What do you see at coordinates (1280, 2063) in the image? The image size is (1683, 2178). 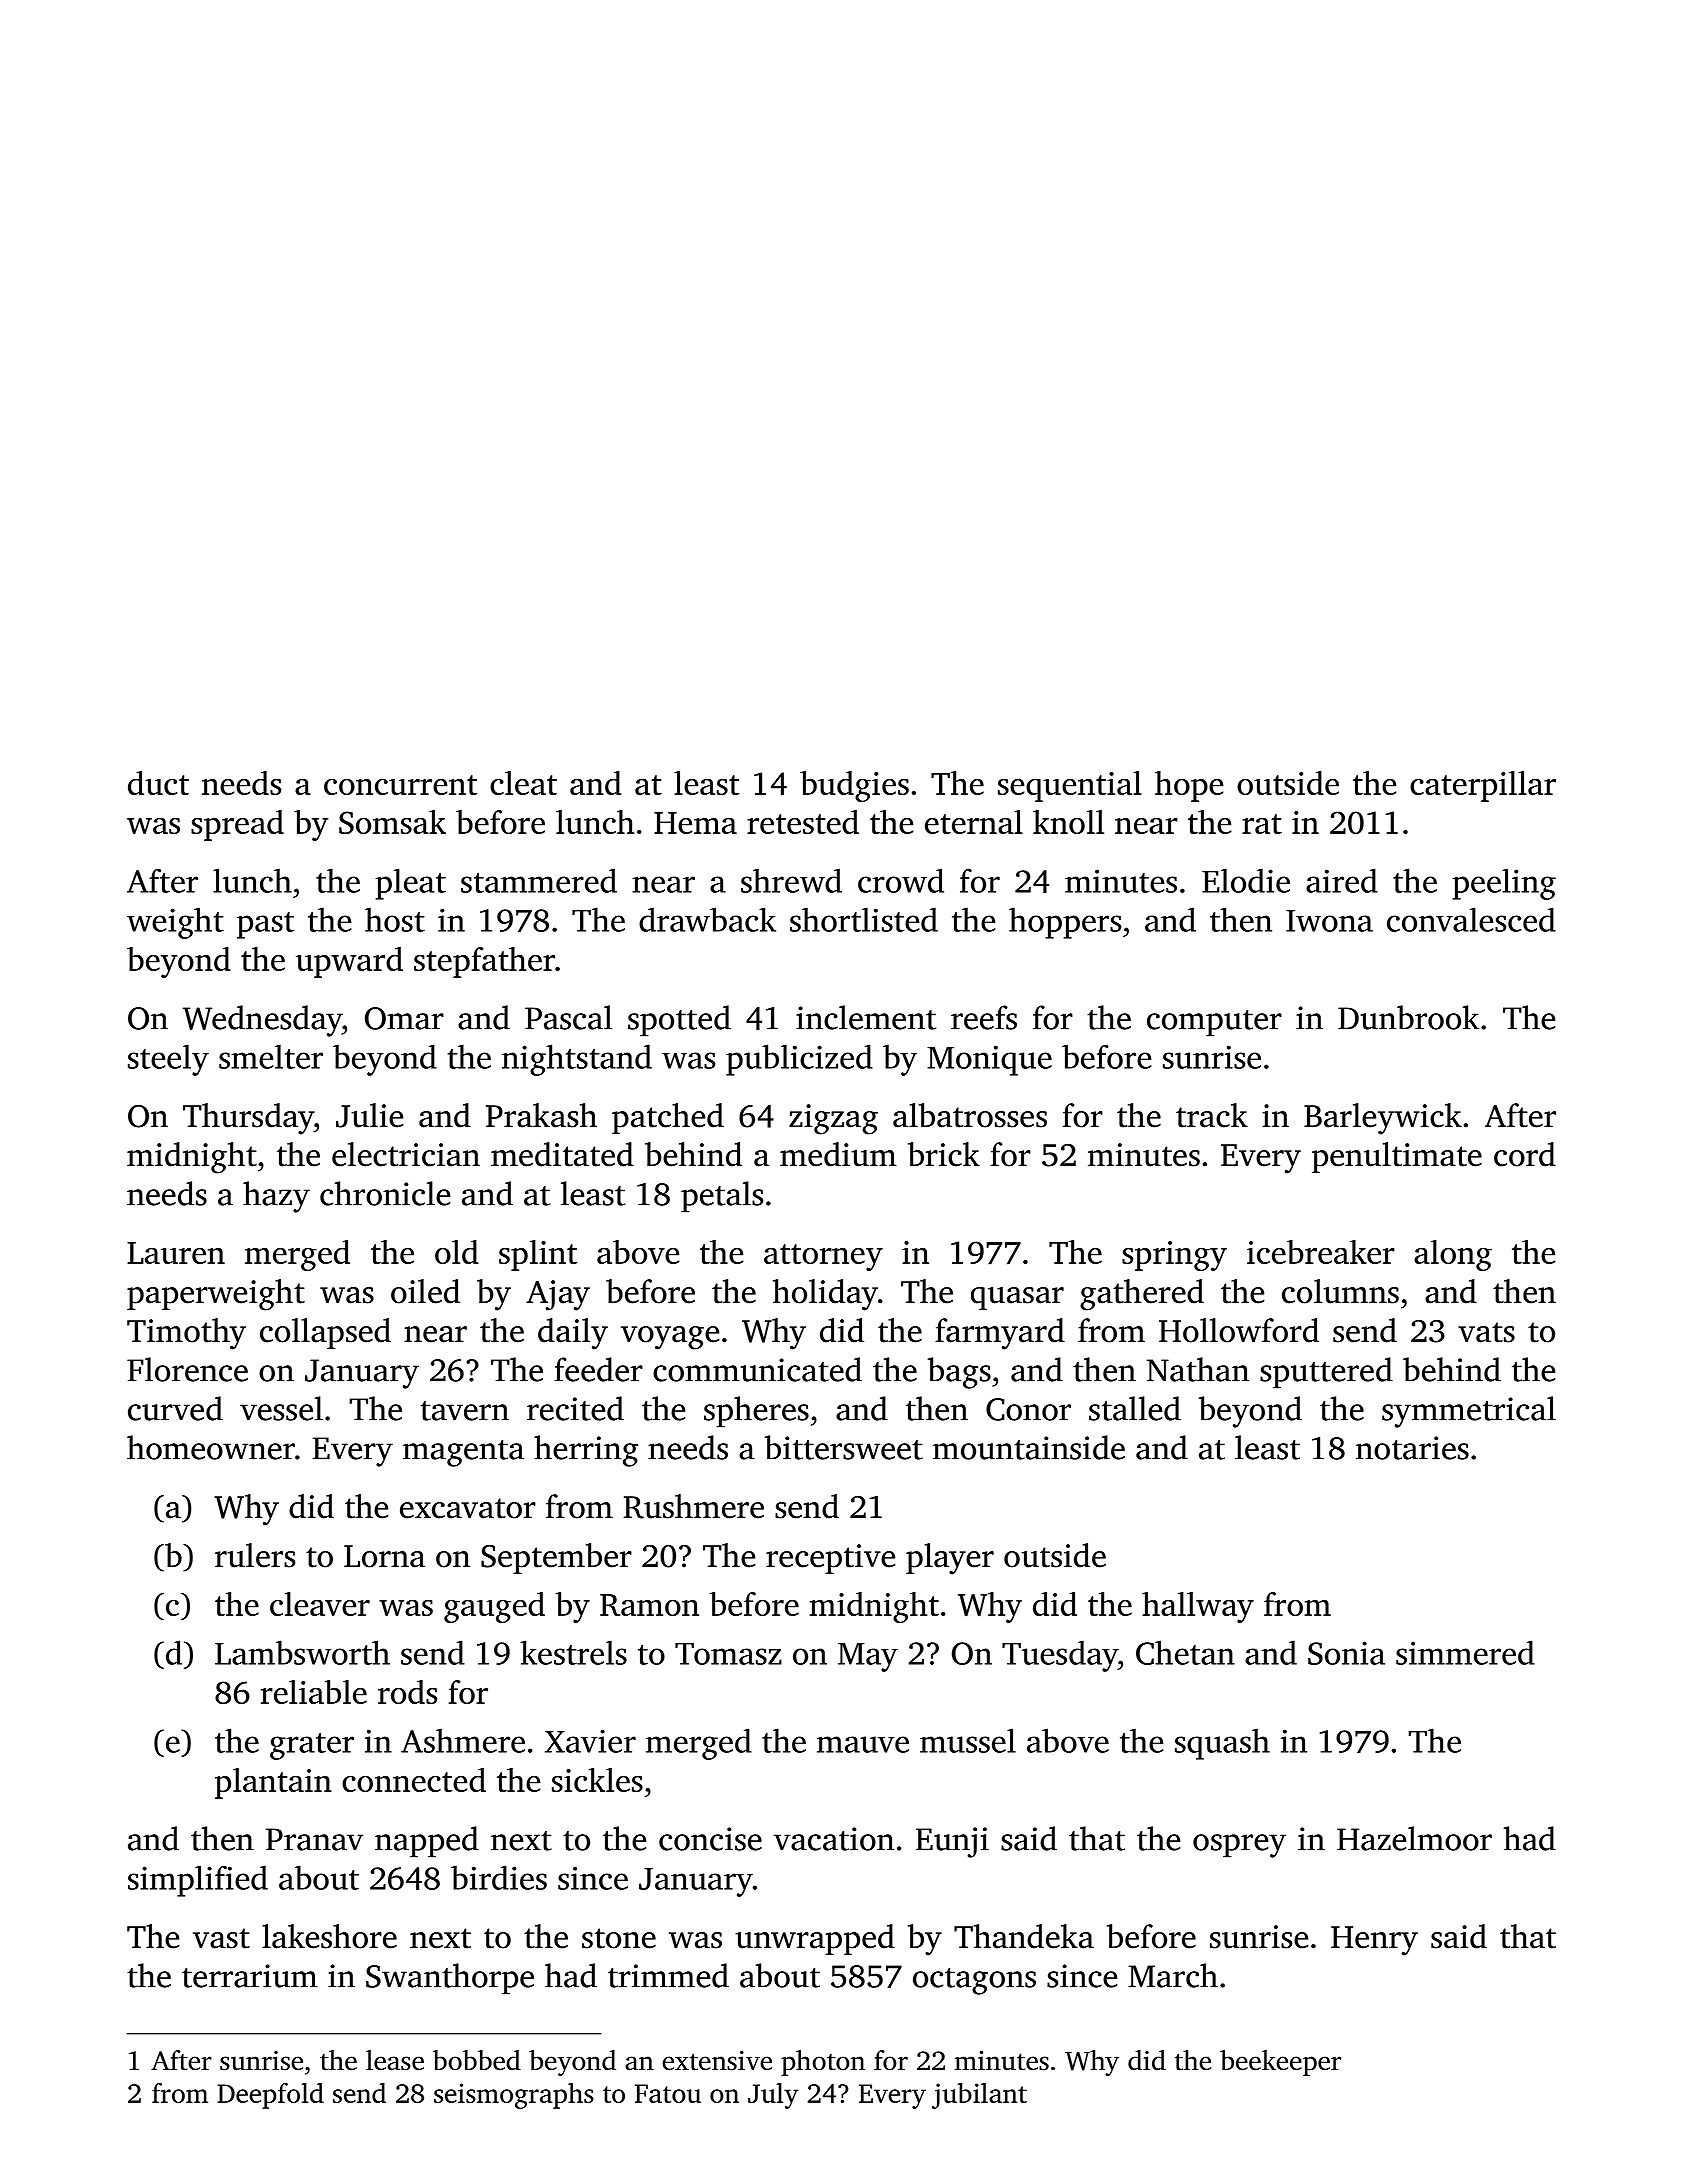 I see `beekeeper` at bounding box center [1280, 2063].
